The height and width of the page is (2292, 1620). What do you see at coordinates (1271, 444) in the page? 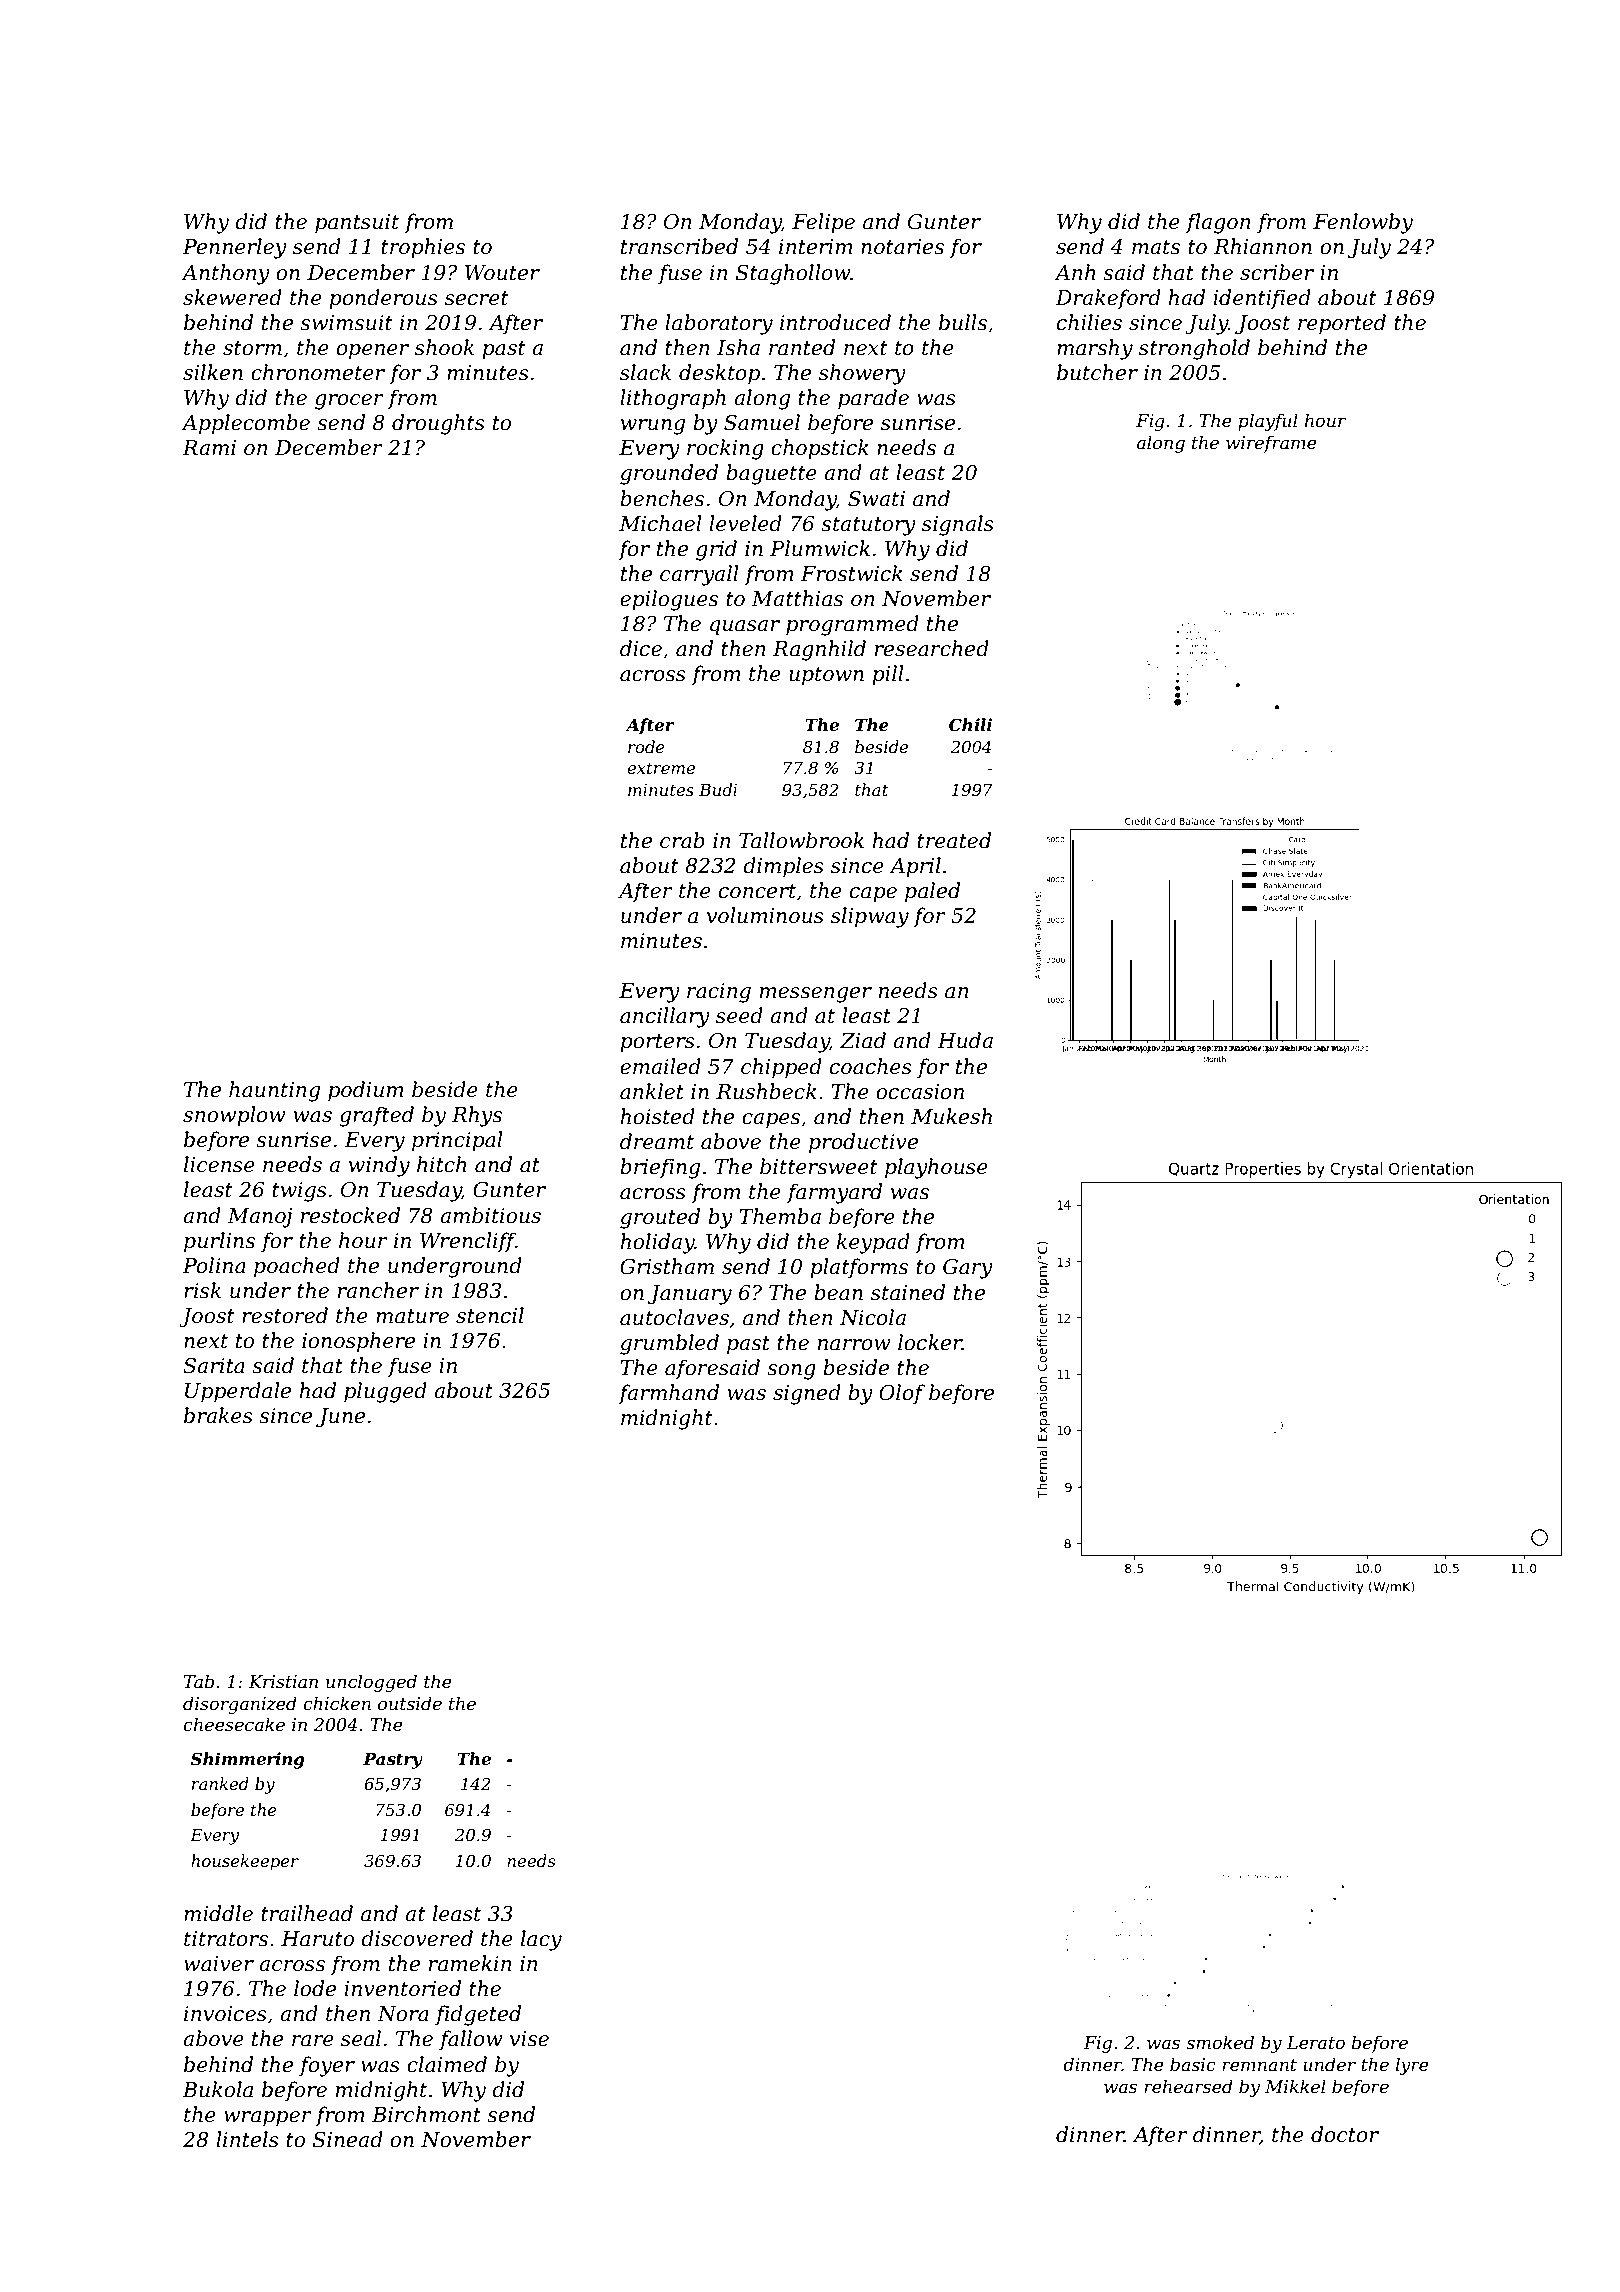
I see `wireframe` at bounding box center [1271, 444].
